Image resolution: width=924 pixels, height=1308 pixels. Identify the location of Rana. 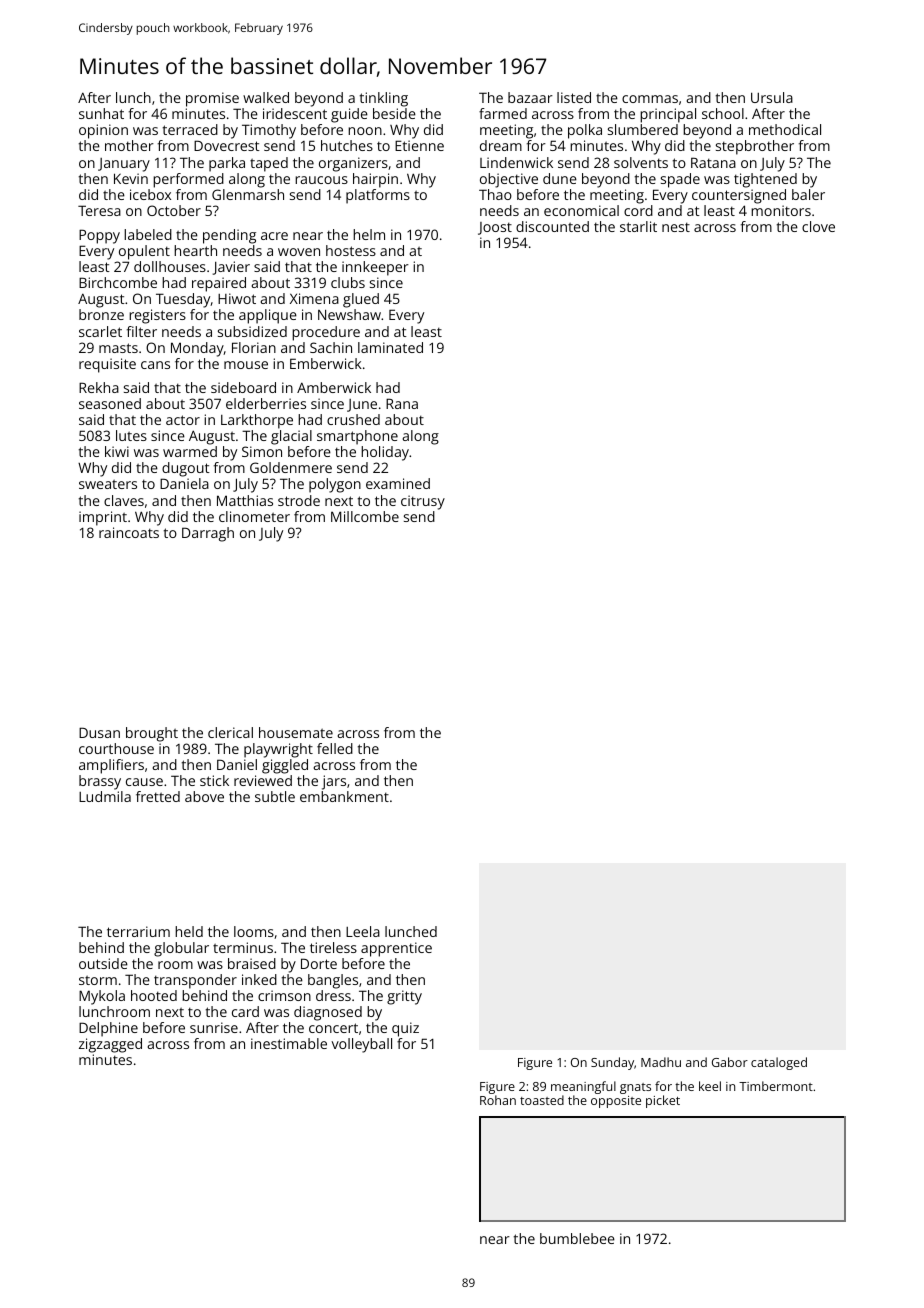
(402, 403).
